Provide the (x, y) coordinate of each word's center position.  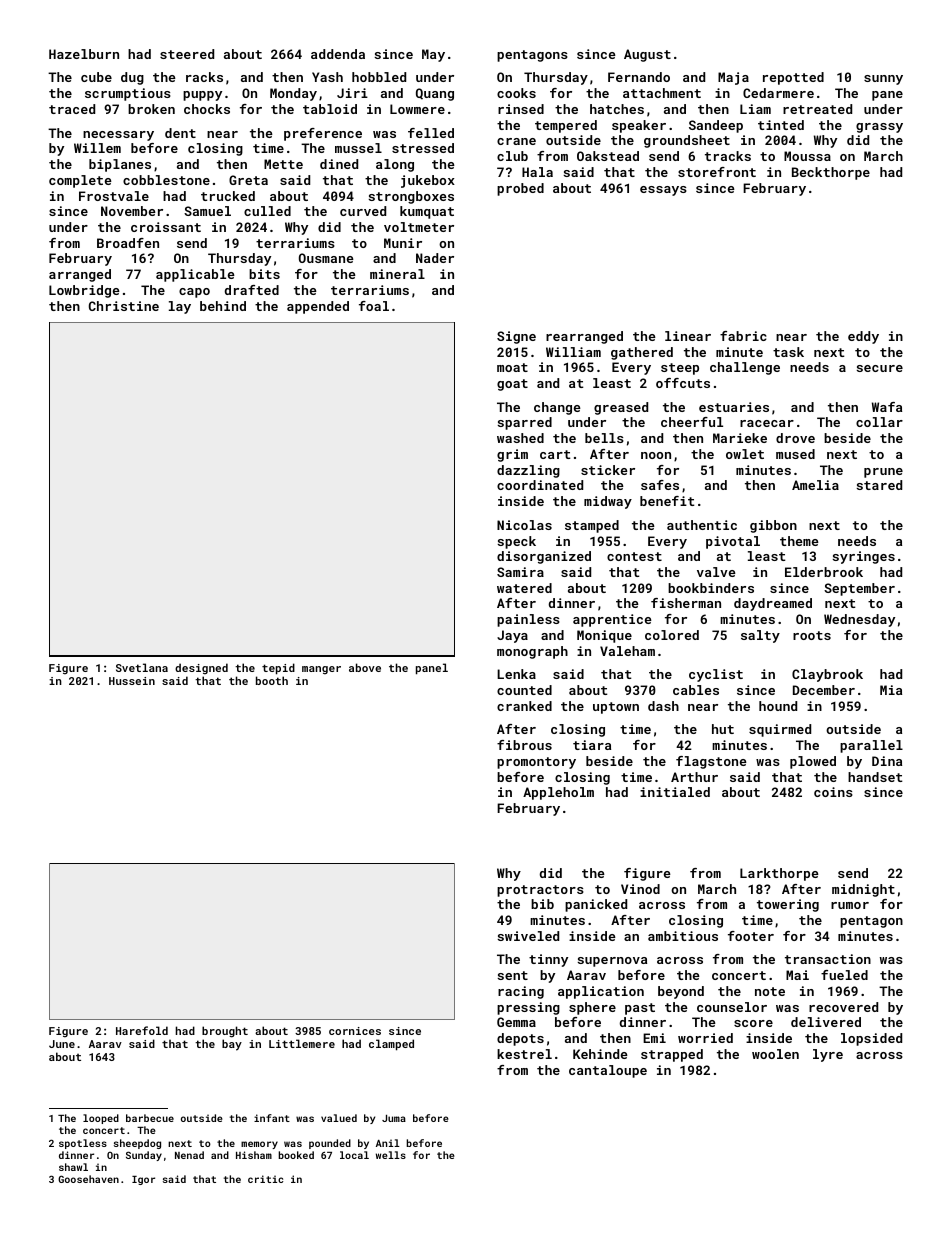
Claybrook (827, 675)
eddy (863, 337)
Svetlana (142, 667)
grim (512, 455)
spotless (83, 1144)
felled (431, 133)
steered (187, 54)
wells (391, 1155)
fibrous (524, 745)
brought (225, 1032)
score (753, 1023)
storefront (717, 172)
